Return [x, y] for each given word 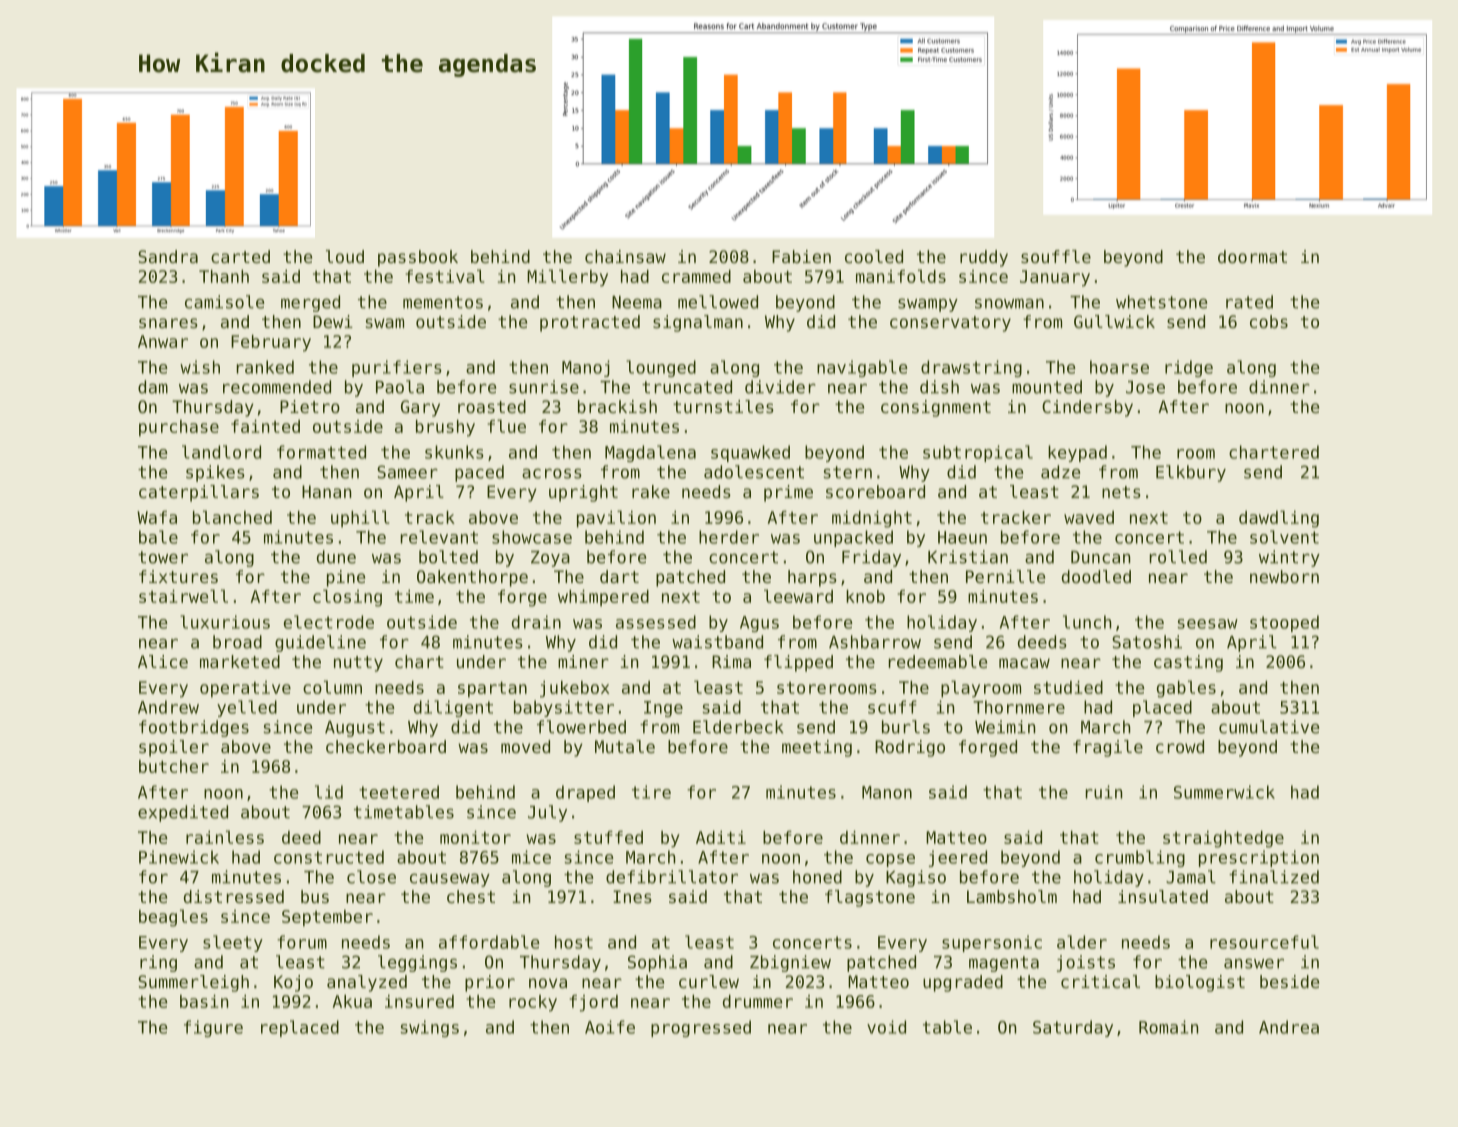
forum [302, 942]
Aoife [610, 1027]
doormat [1252, 256]
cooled [874, 256]
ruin [1104, 792]
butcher [174, 766]
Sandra [168, 256]
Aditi [721, 837]
